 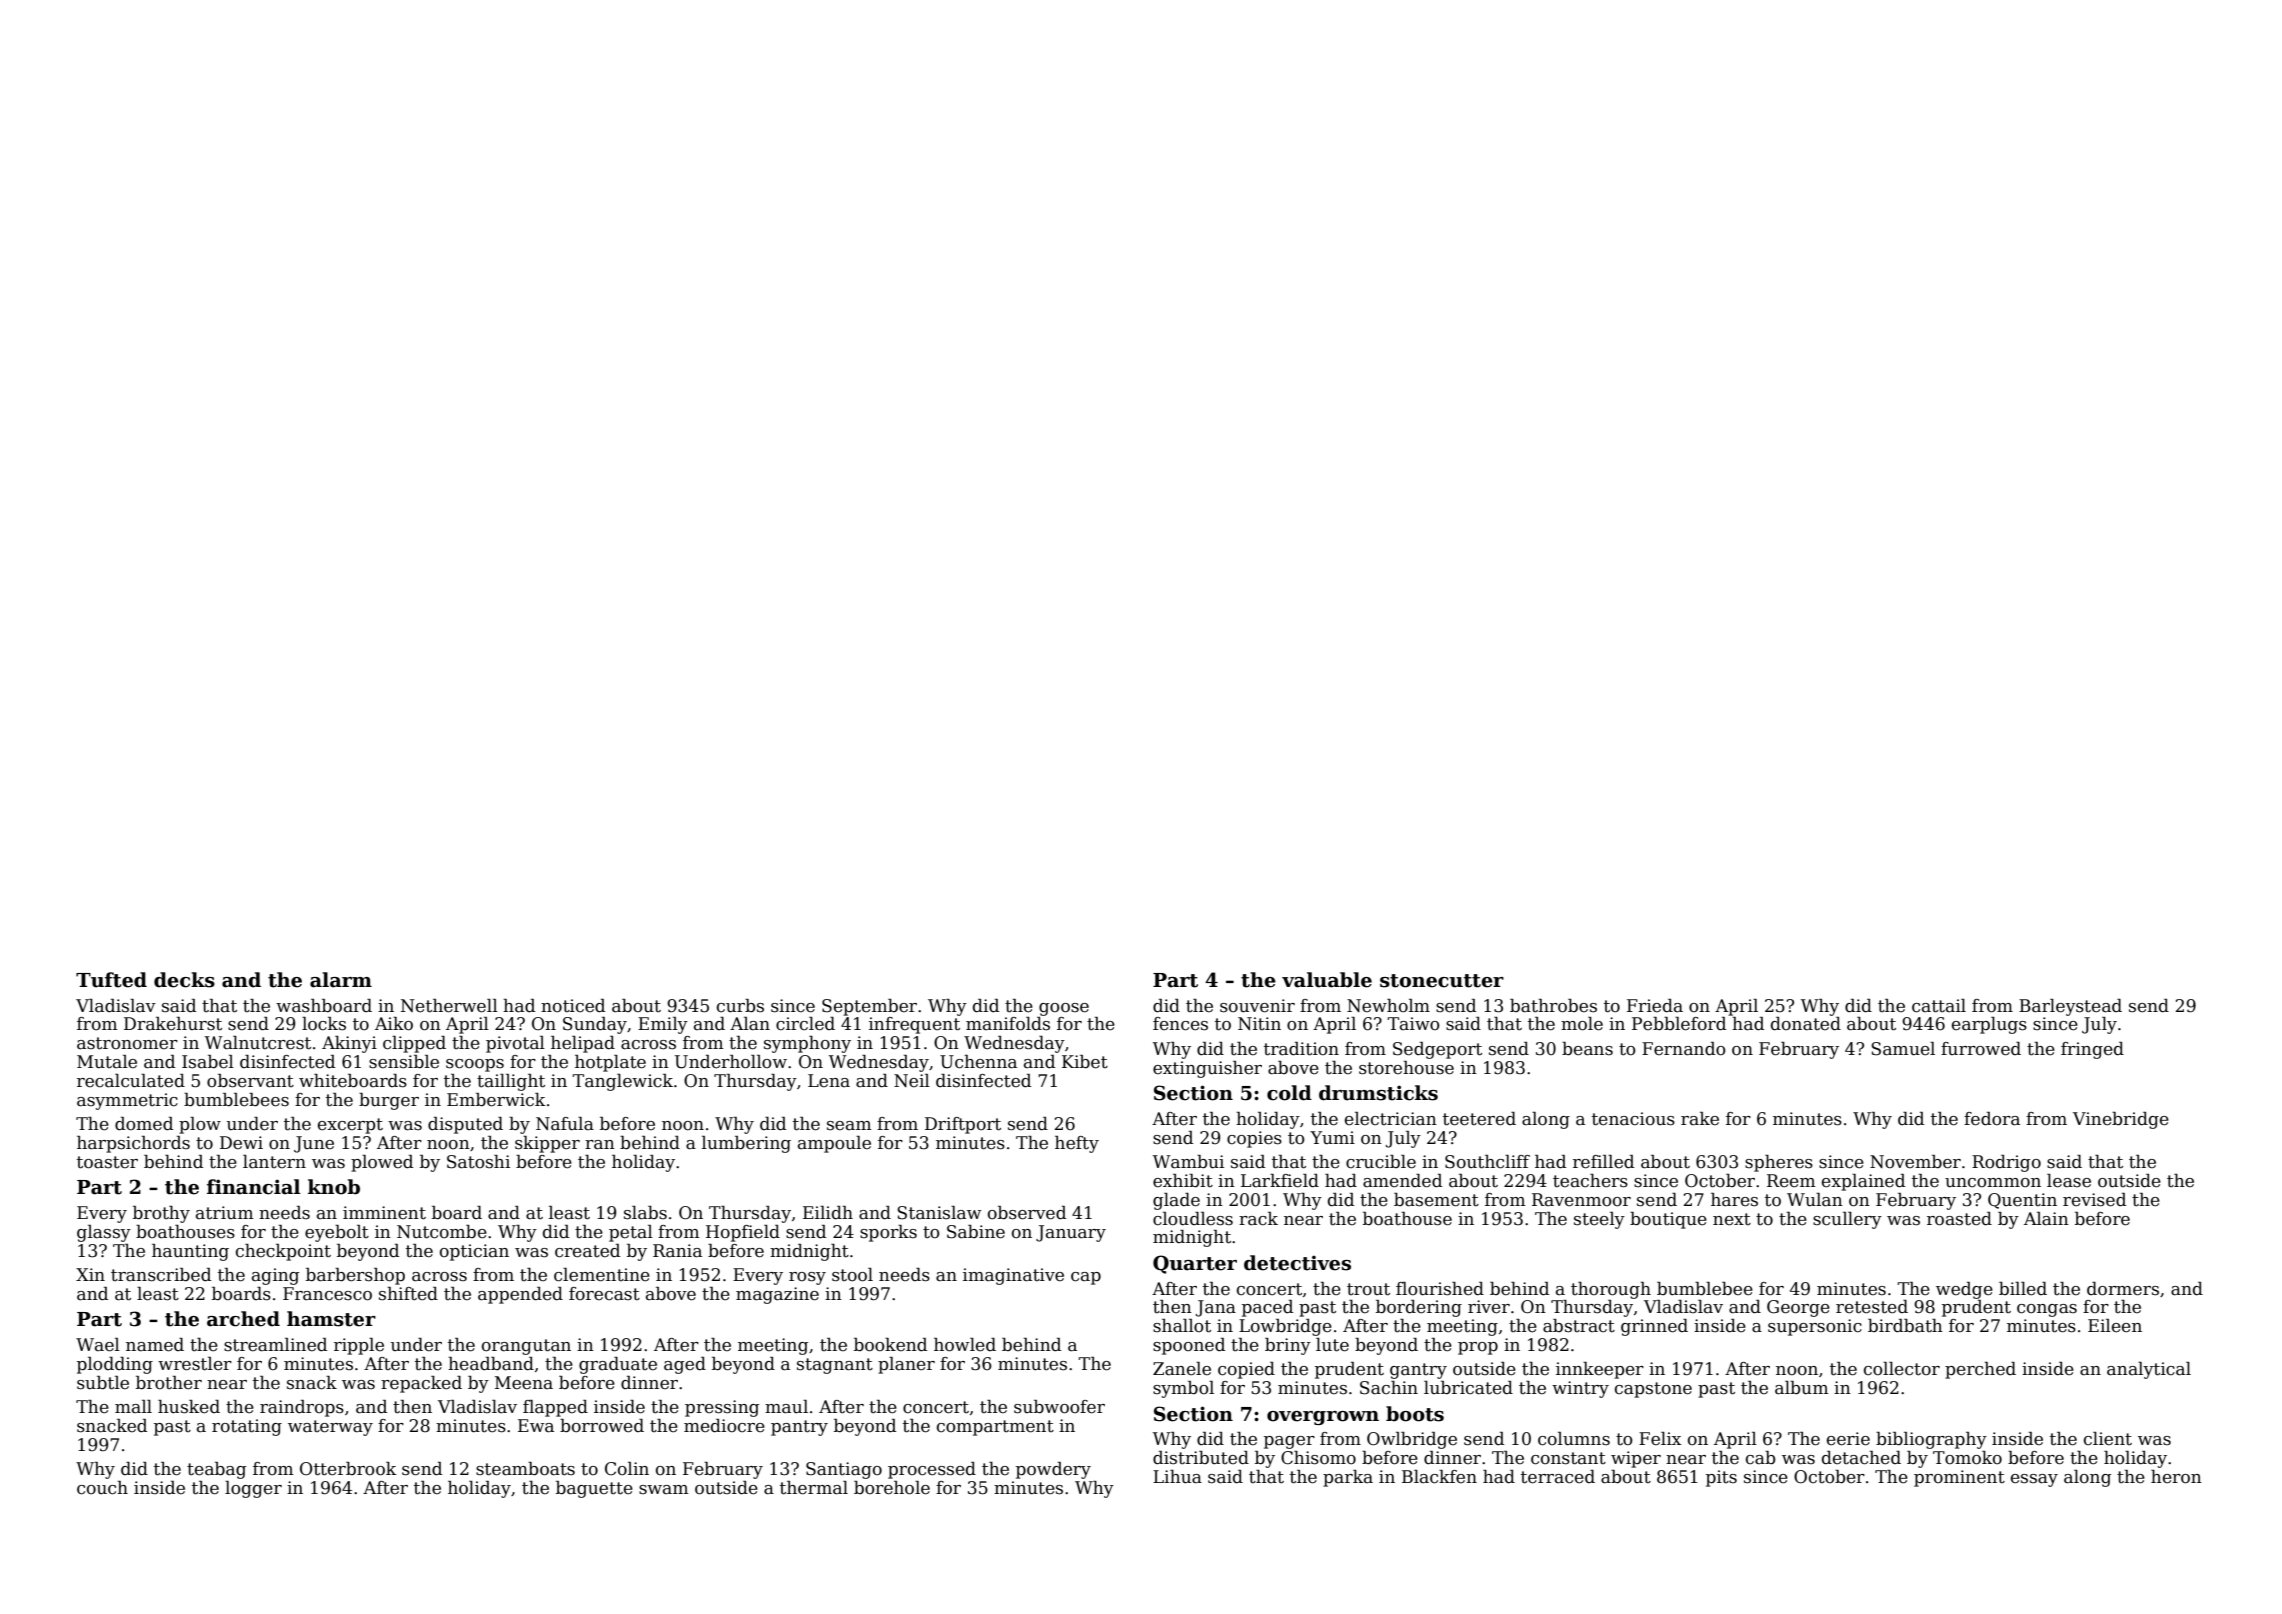 What do you see at coordinates (1633, 1119) in the document?
I see `tenacious` at bounding box center [1633, 1119].
